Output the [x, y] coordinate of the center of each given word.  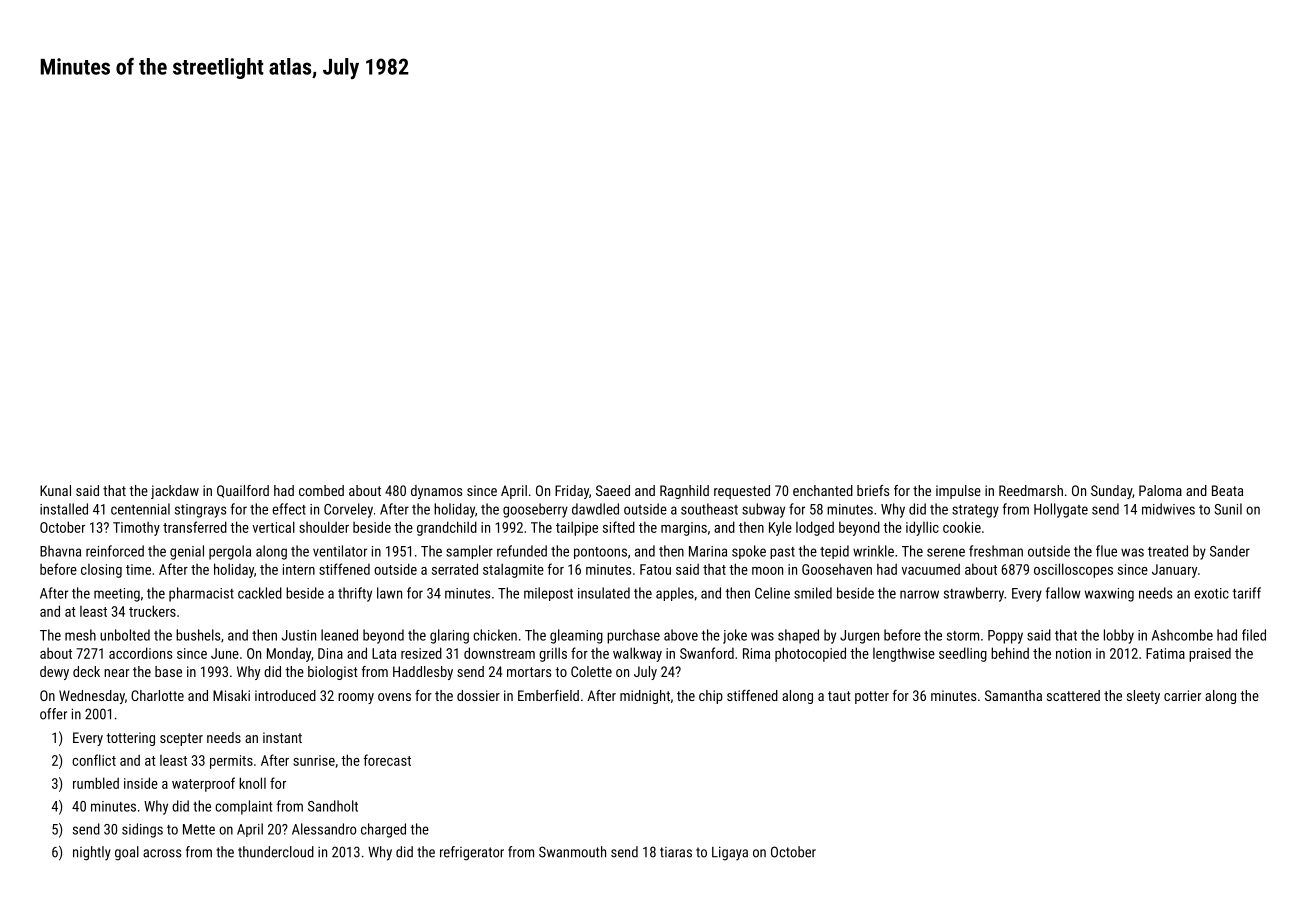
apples [675, 594]
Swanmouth [572, 852]
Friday [572, 492]
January [1174, 571]
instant [282, 737]
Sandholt [333, 806]
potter [872, 697]
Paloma [1160, 490]
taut [839, 696]
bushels [198, 635]
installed [64, 509]
